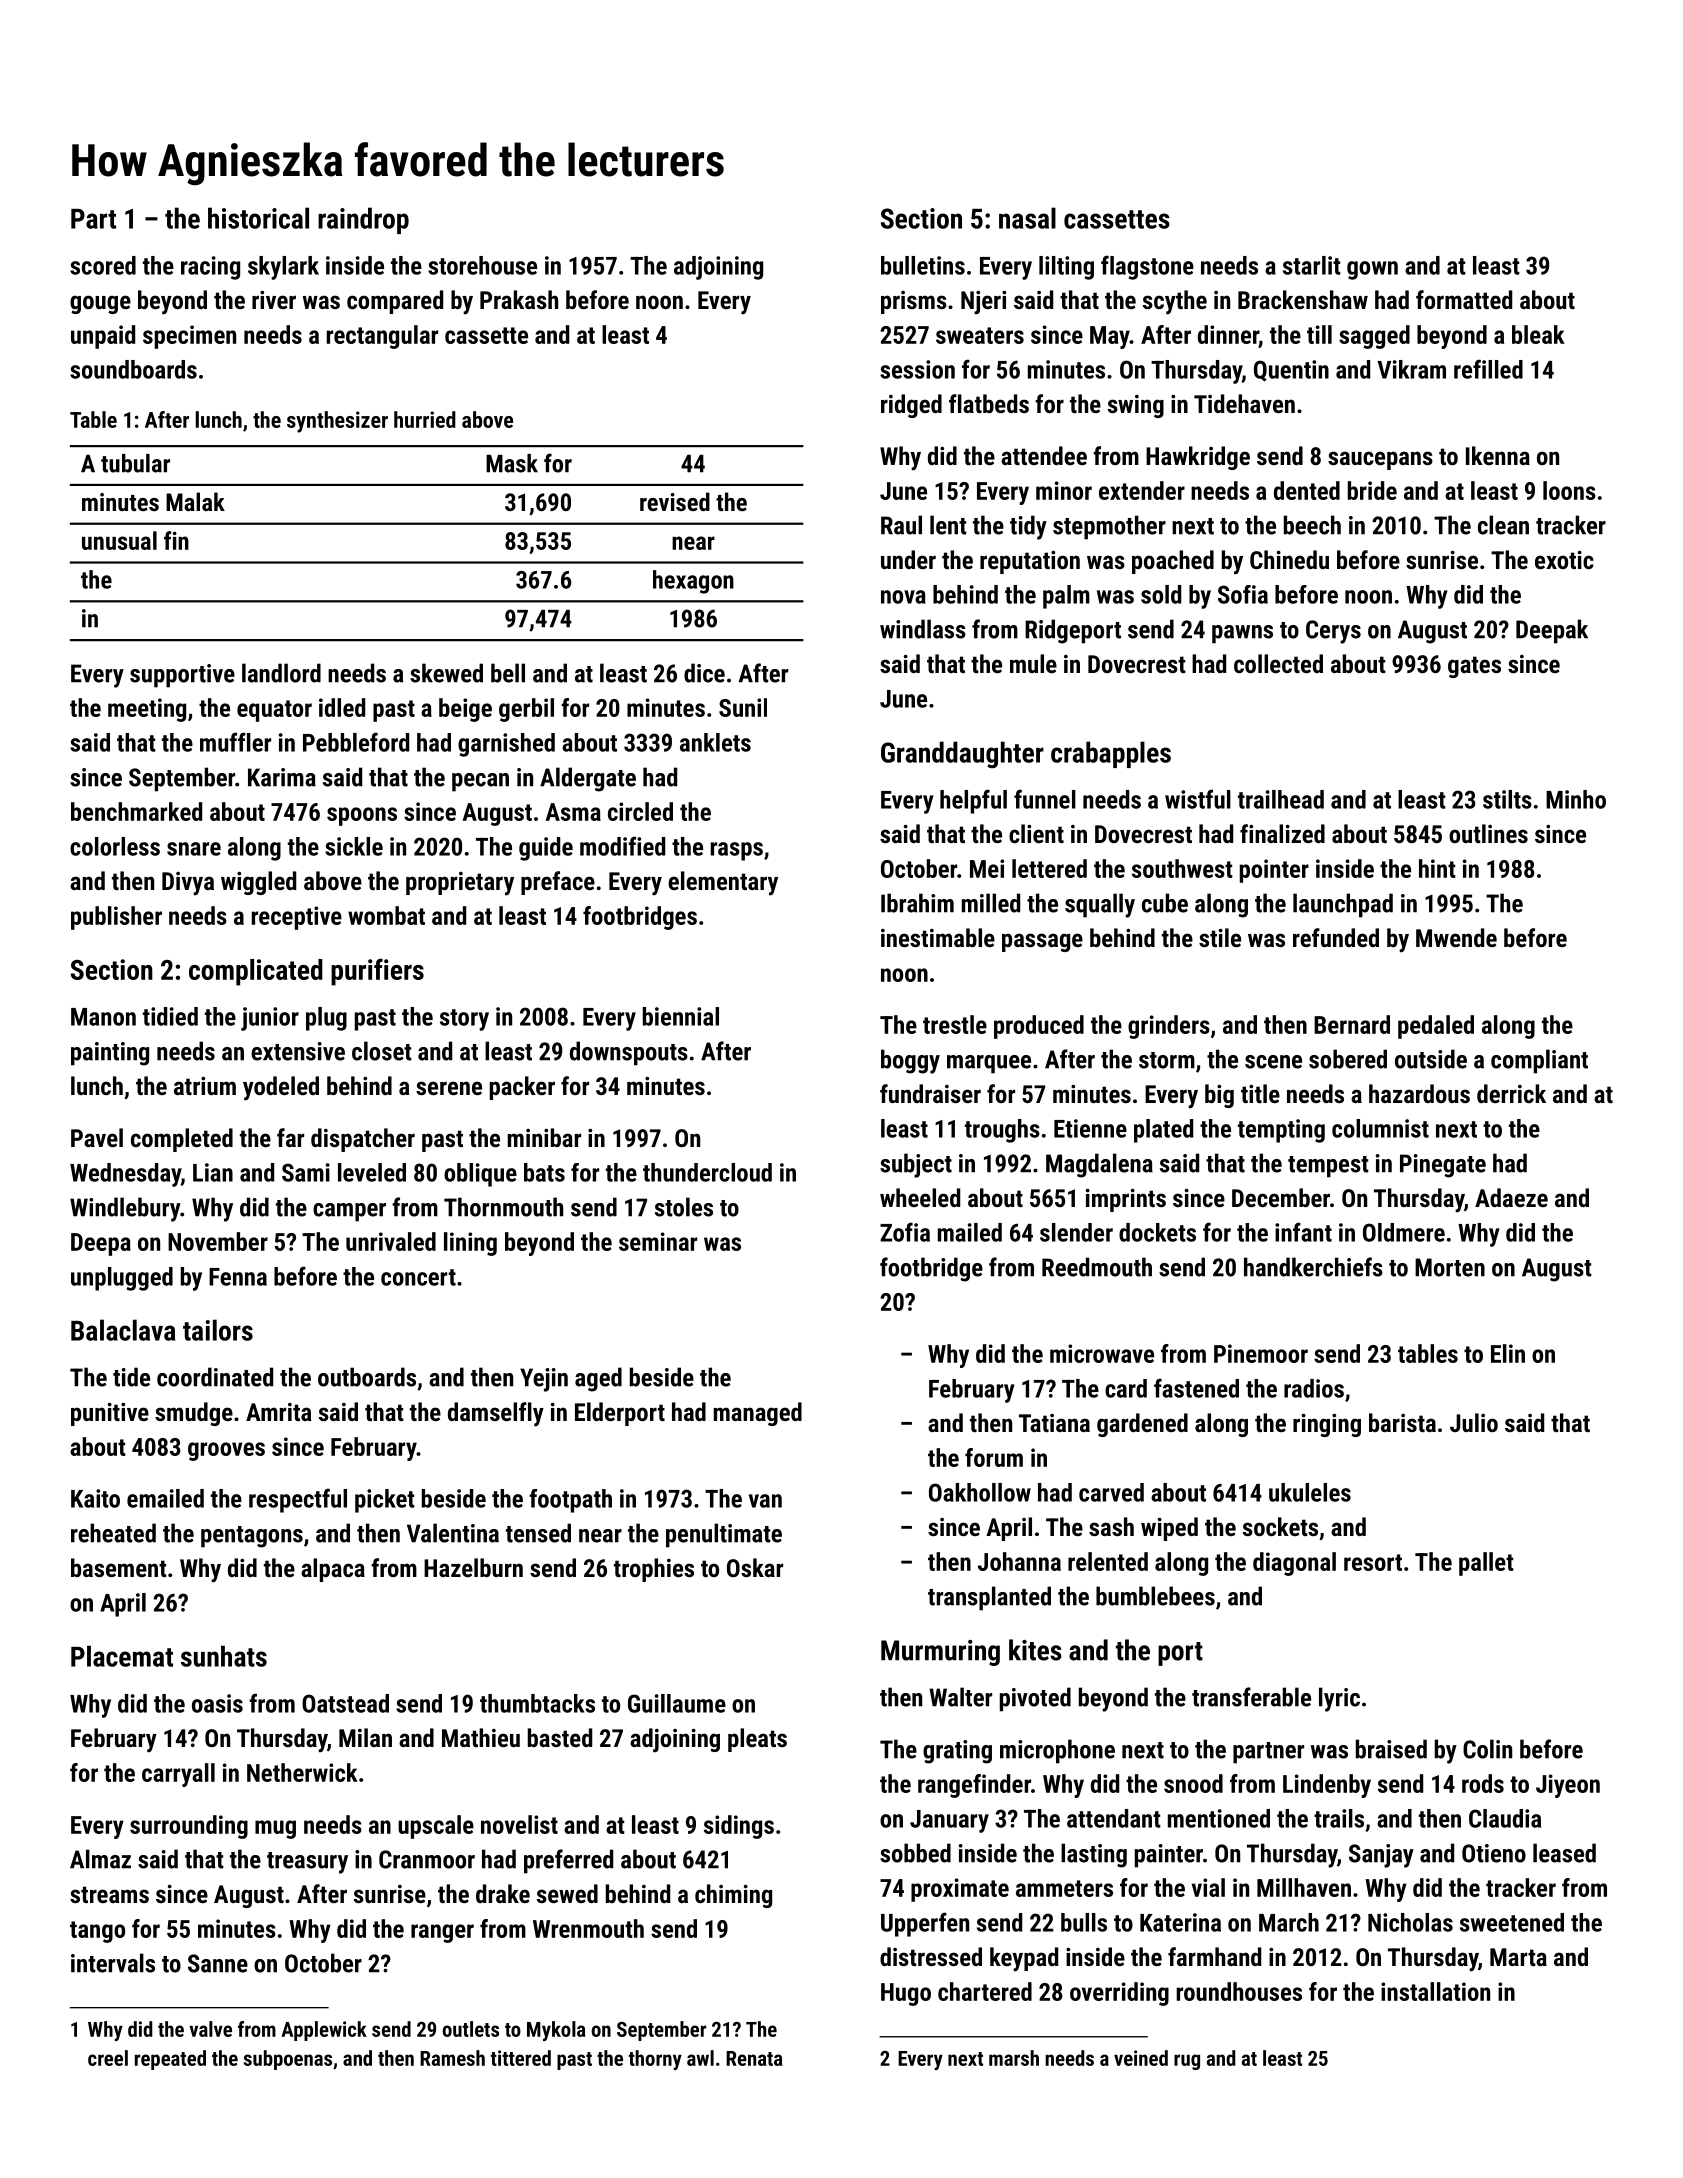  I want to click on receptive, so click(296, 918).
